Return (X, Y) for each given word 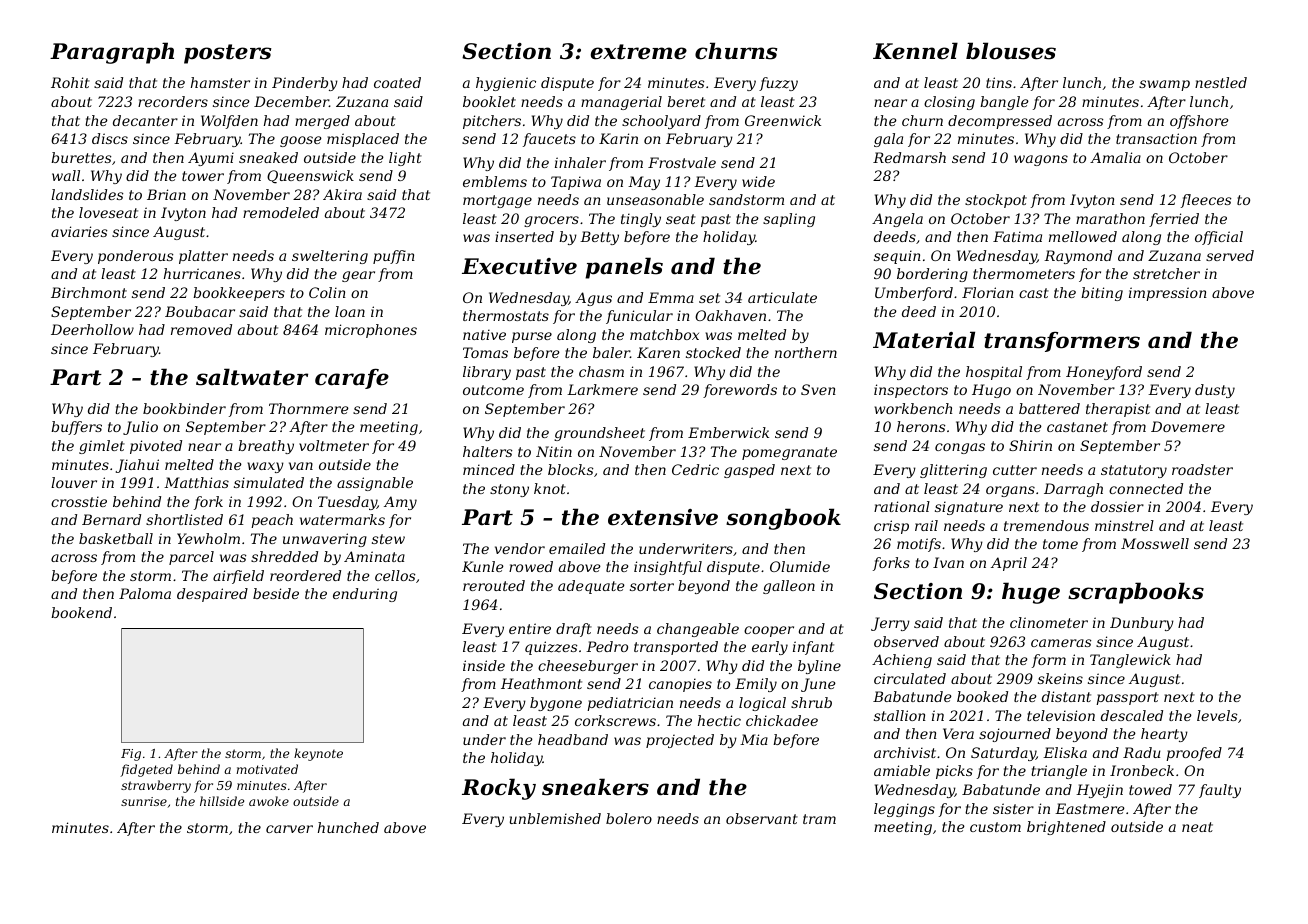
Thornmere (309, 408)
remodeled (281, 212)
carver (289, 829)
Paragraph (112, 53)
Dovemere (1188, 426)
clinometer (1049, 622)
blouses (1011, 51)
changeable (698, 630)
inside (484, 665)
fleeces (1206, 201)
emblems (495, 181)
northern (806, 352)
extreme (639, 52)
